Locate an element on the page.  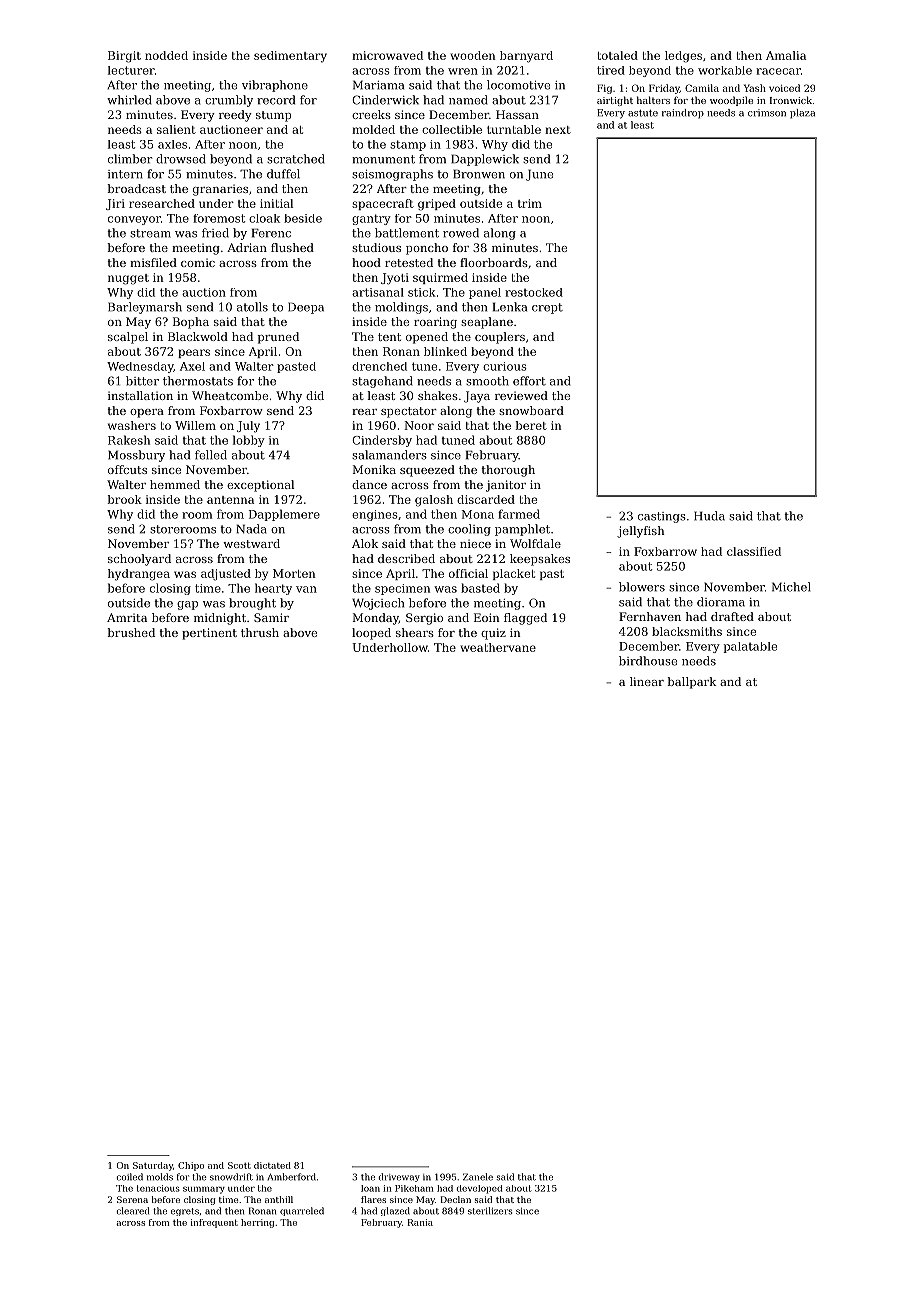
microwaved is located at coordinates (387, 55).
